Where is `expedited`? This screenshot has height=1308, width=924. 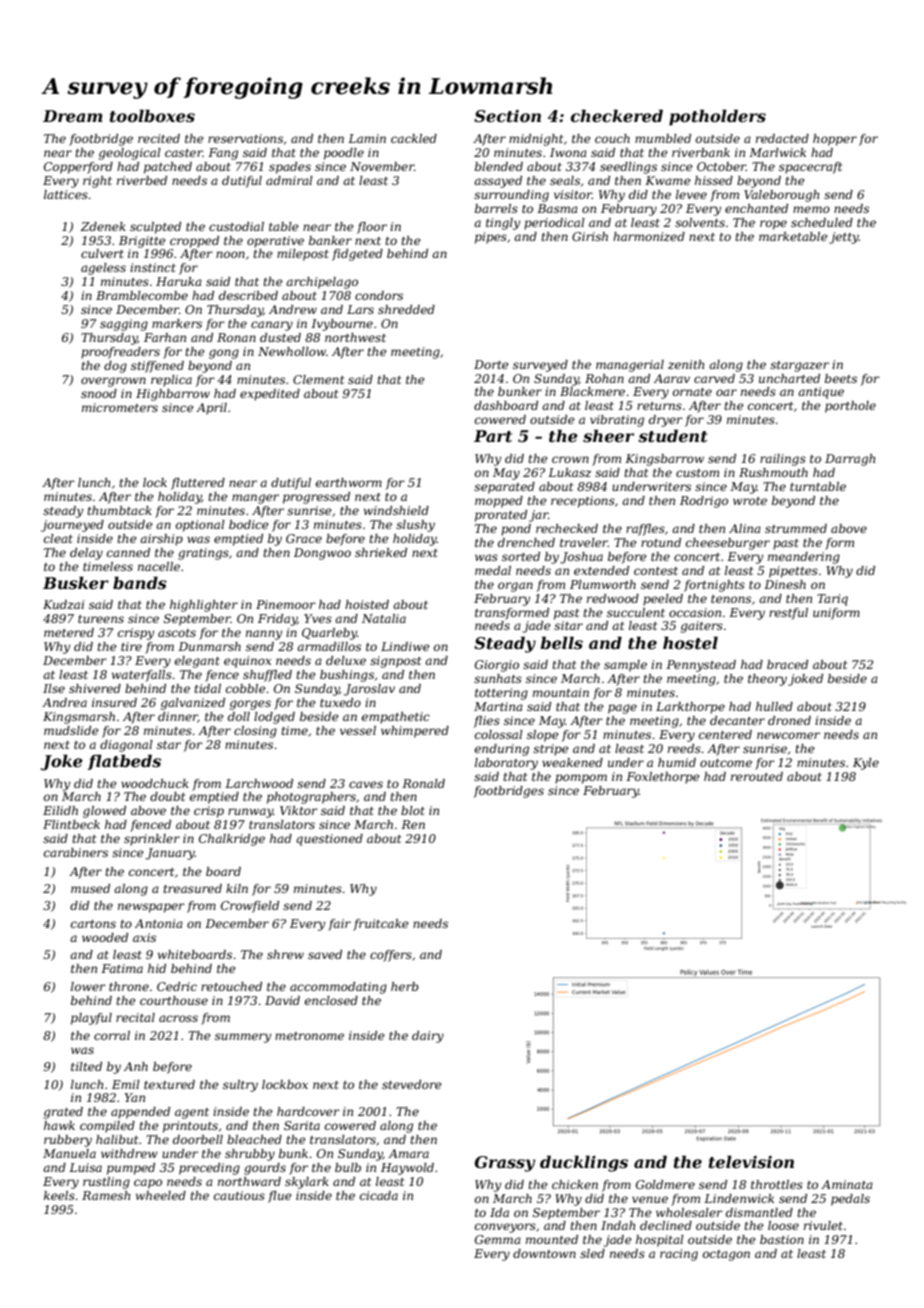
expedited is located at coordinates (270, 395).
